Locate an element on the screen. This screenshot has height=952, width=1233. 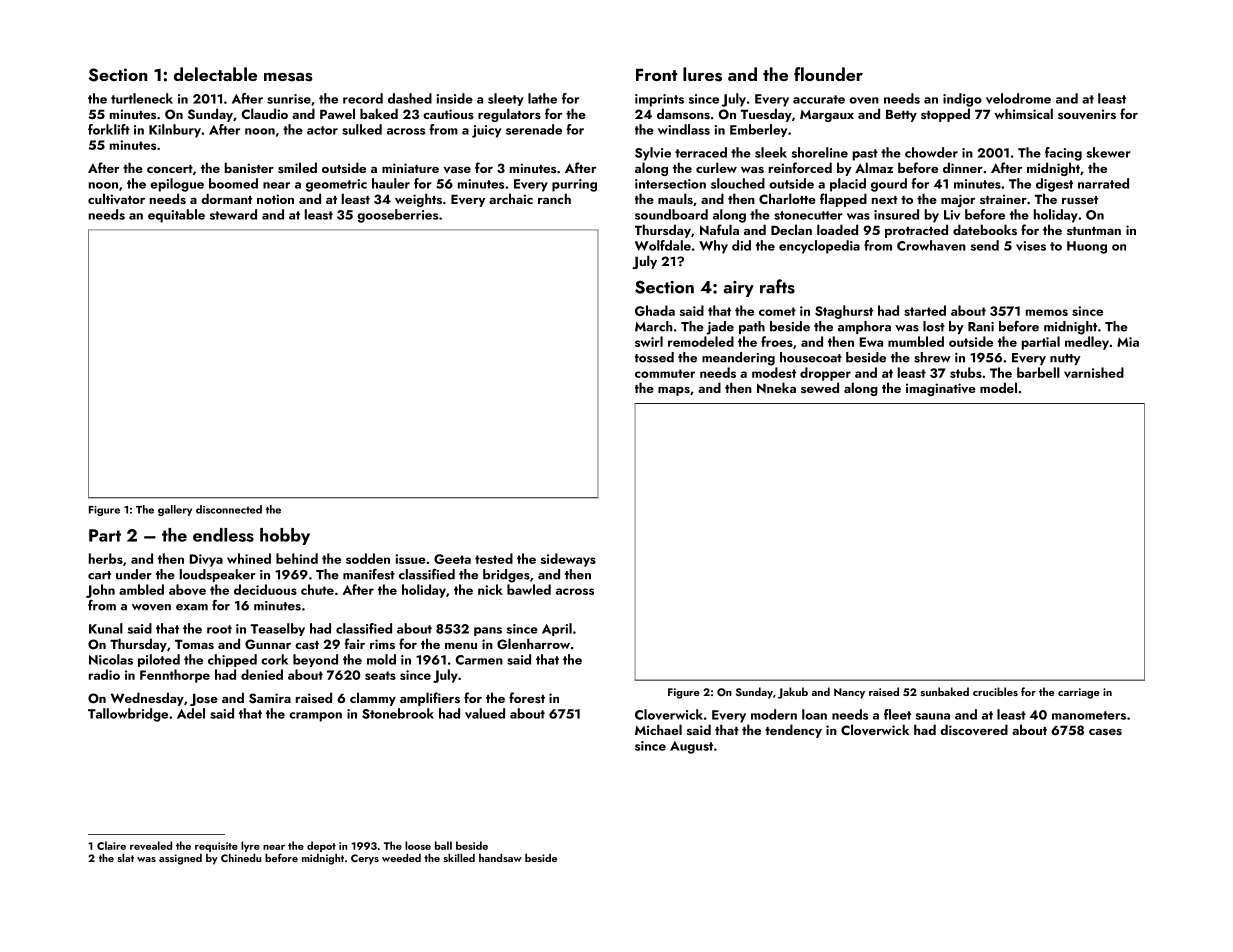
assigned is located at coordinates (180, 859).
